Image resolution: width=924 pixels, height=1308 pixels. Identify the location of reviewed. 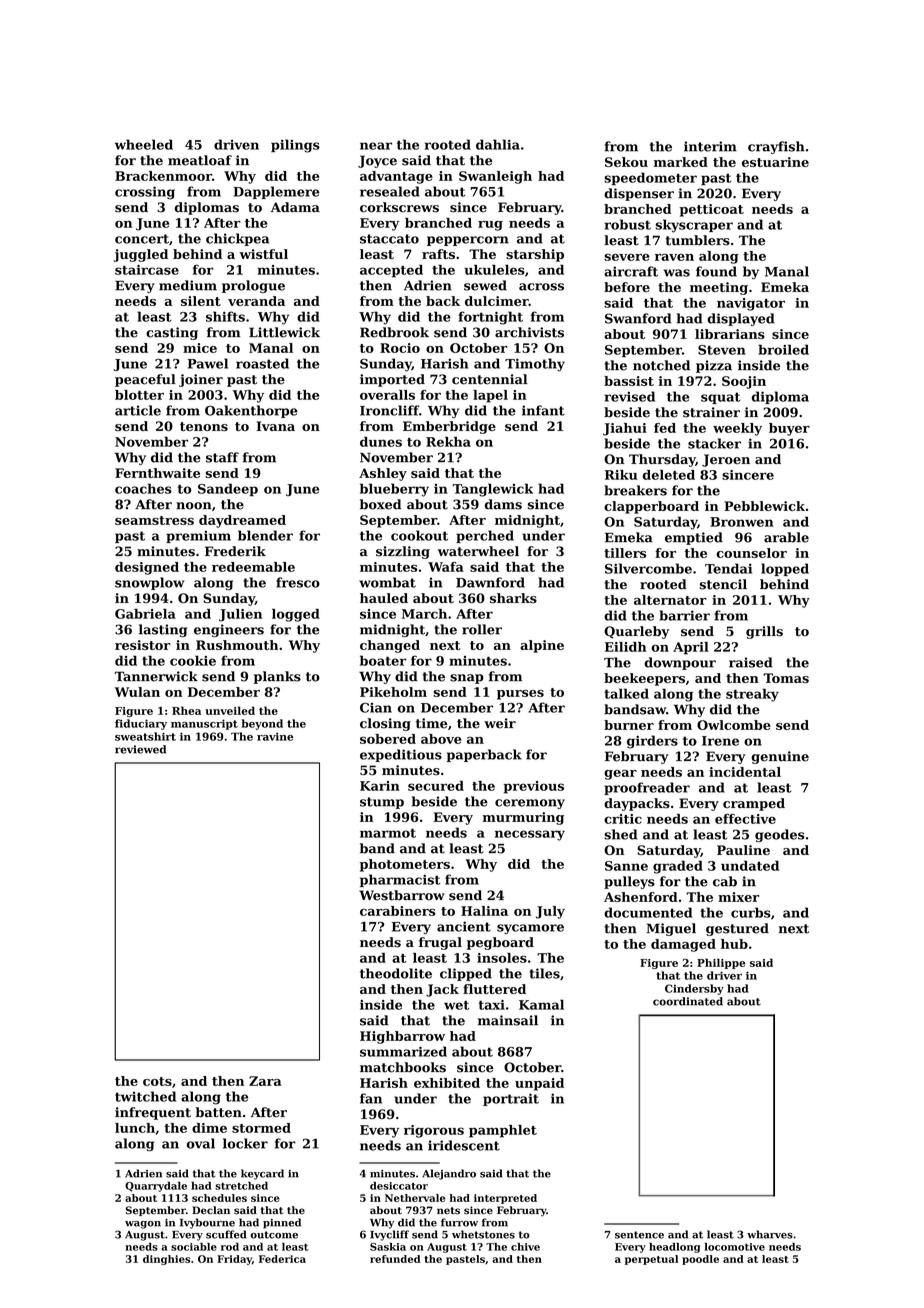
(140, 749).
